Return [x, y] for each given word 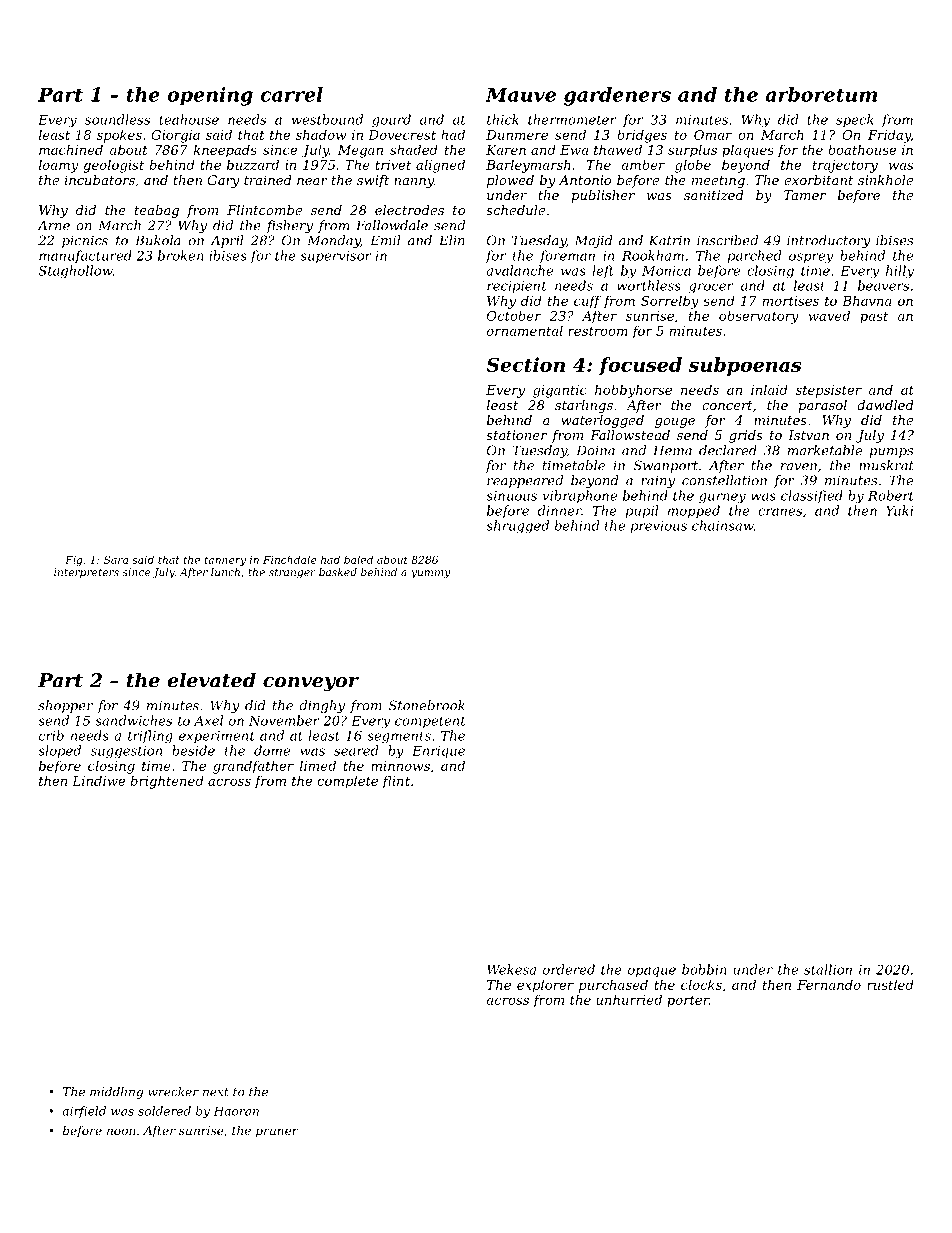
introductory [828, 241]
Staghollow [75, 271]
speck [855, 120]
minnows [400, 766]
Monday [333, 241]
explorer [545, 986]
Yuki [899, 510]
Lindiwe [98, 780]
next [216, 1092]
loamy [58, 166]
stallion [828, 969]
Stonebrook [426, 705]
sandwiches [133, 720]
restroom [598, 331]
